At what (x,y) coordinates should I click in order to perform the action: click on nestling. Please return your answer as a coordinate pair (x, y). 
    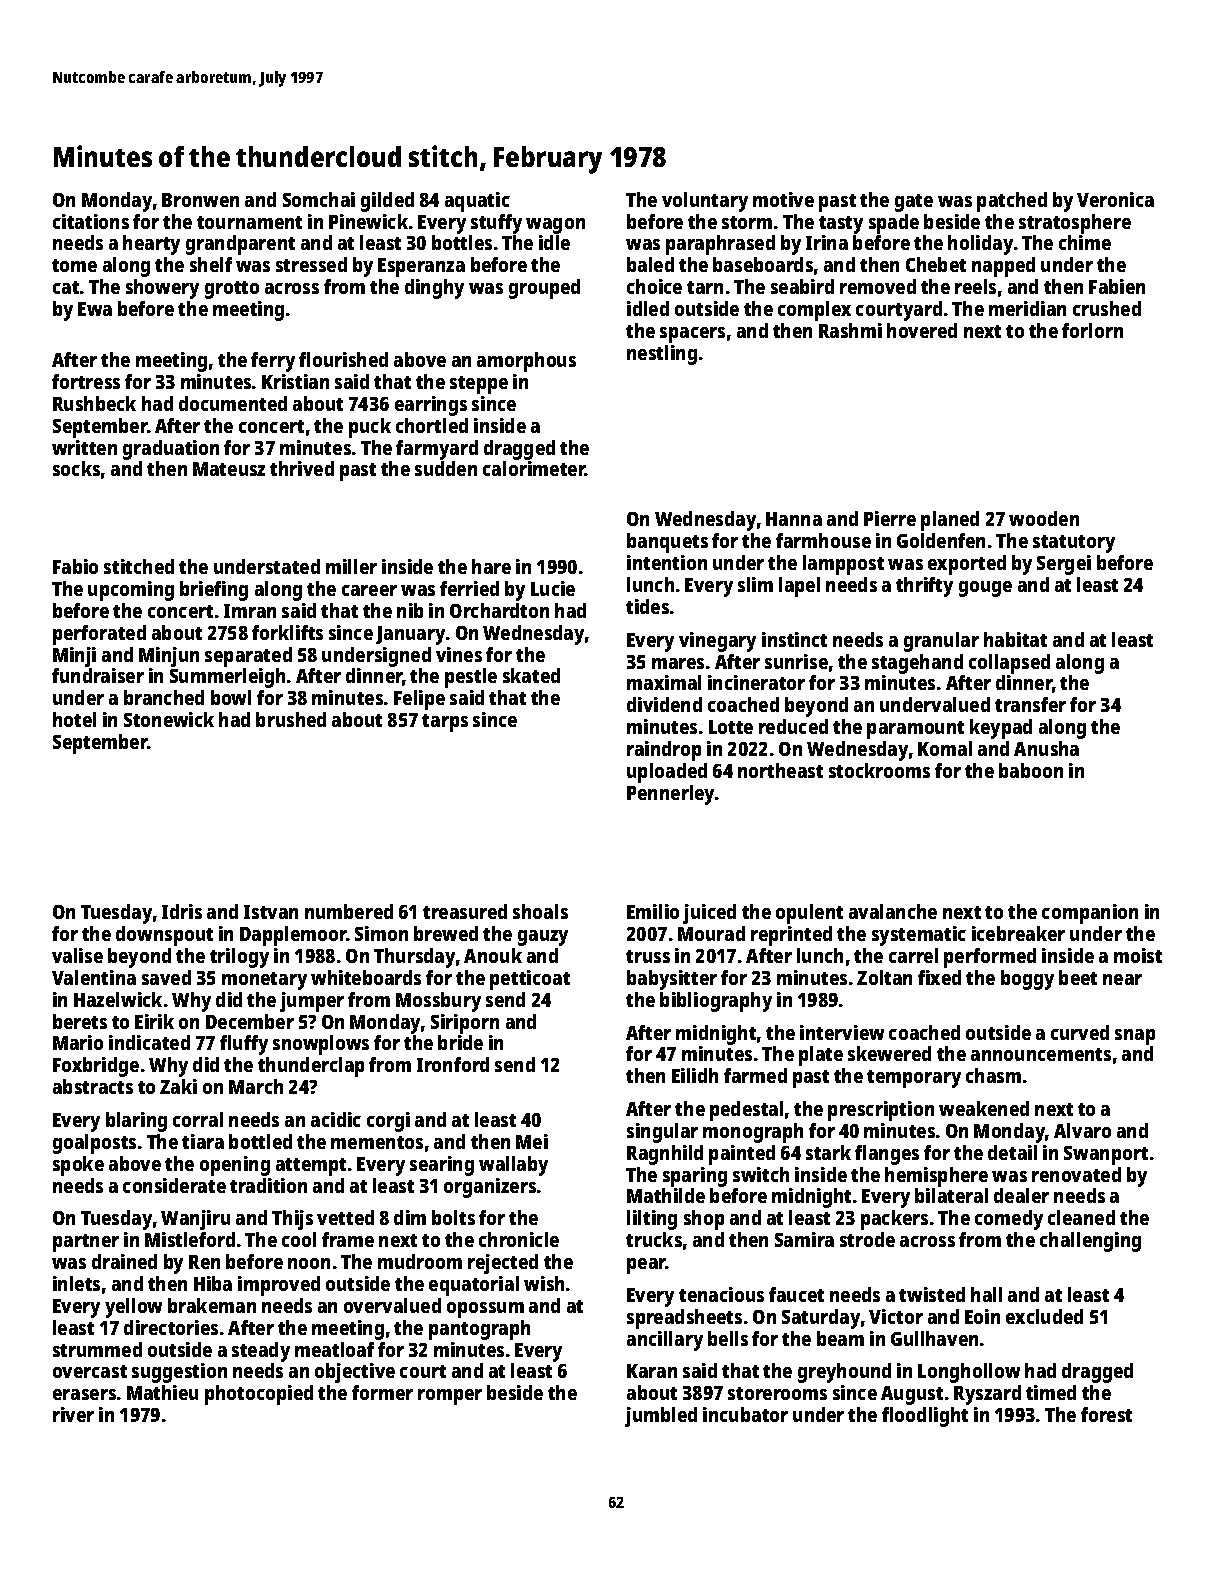
    Looking at the image, I should click on (662, 355).
